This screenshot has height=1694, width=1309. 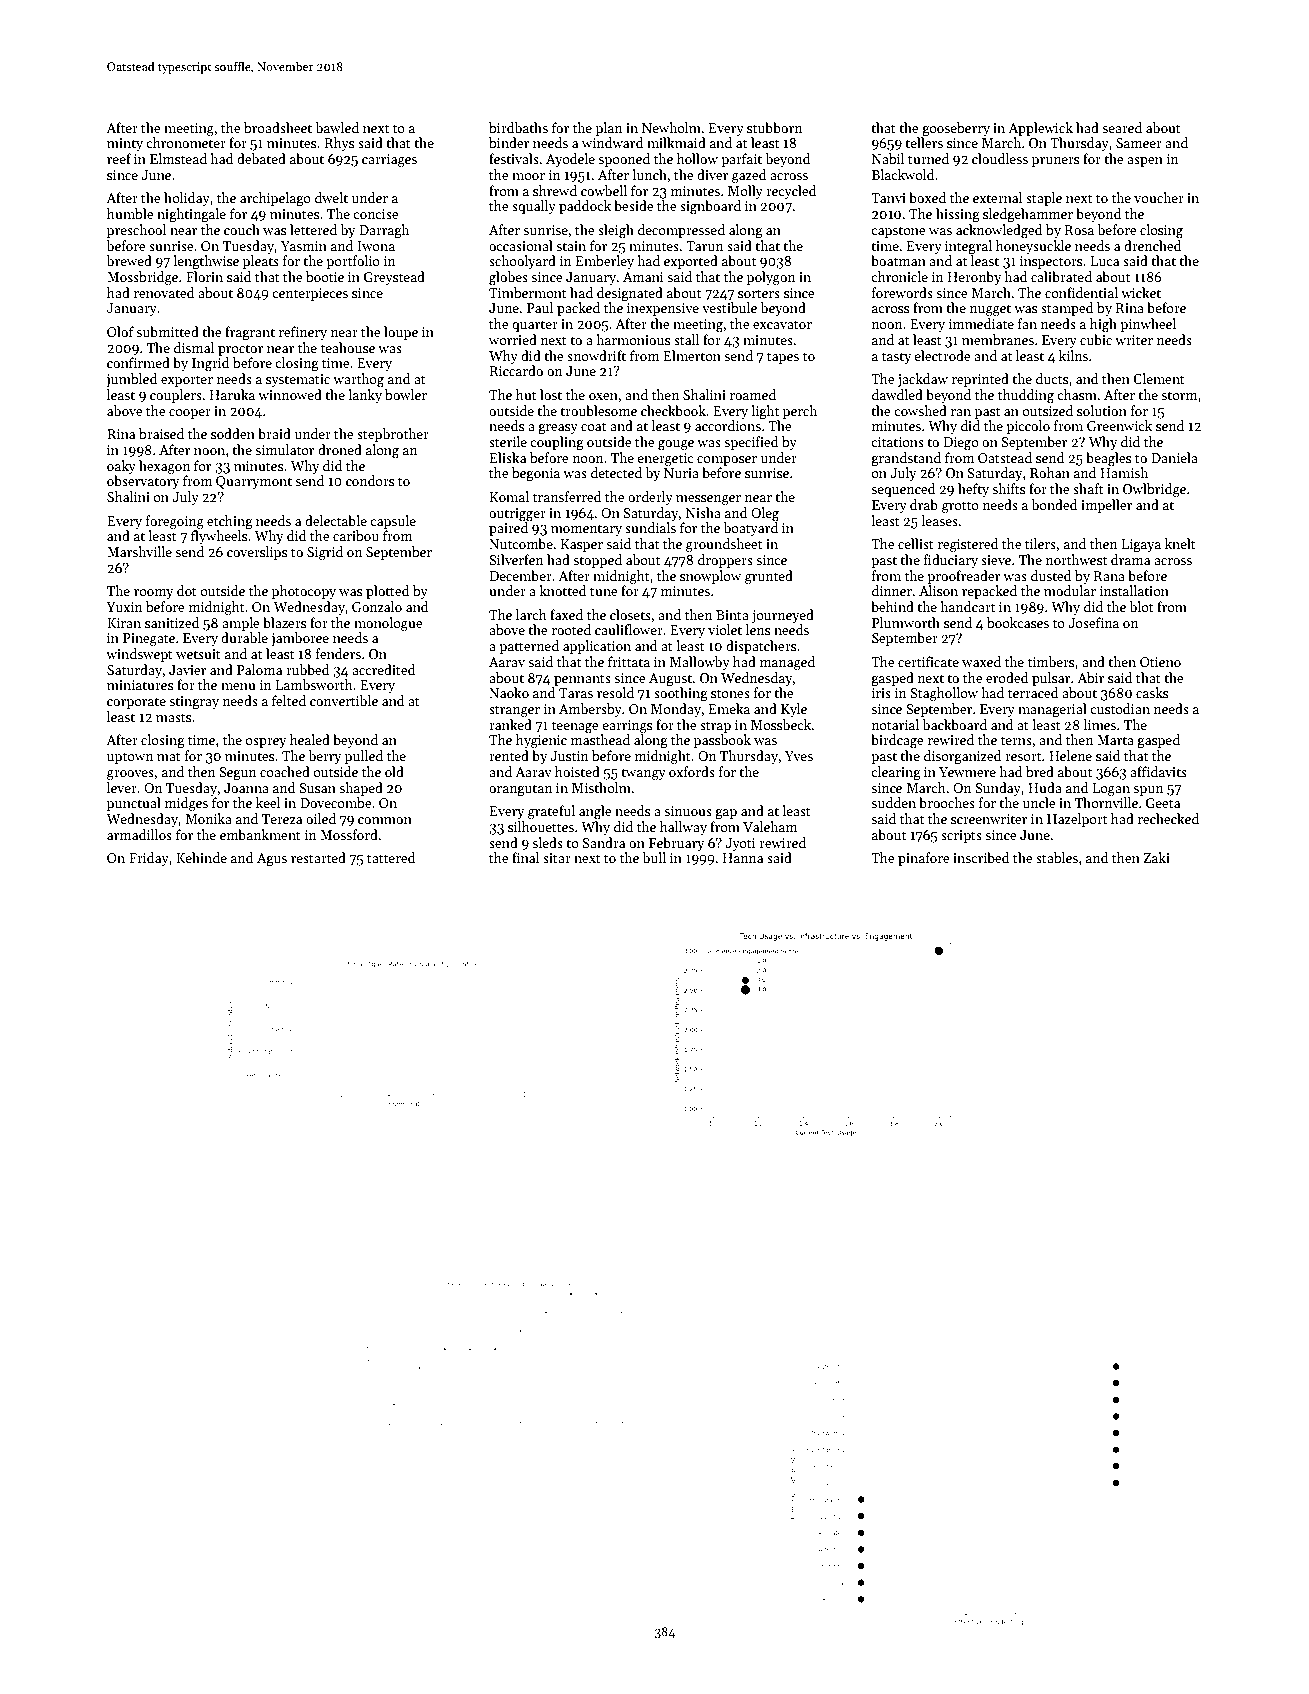 What do you see at coordinates (314, 684) in the screenshot?
I see `Lambsworth` at bounding box center [314, 684].
